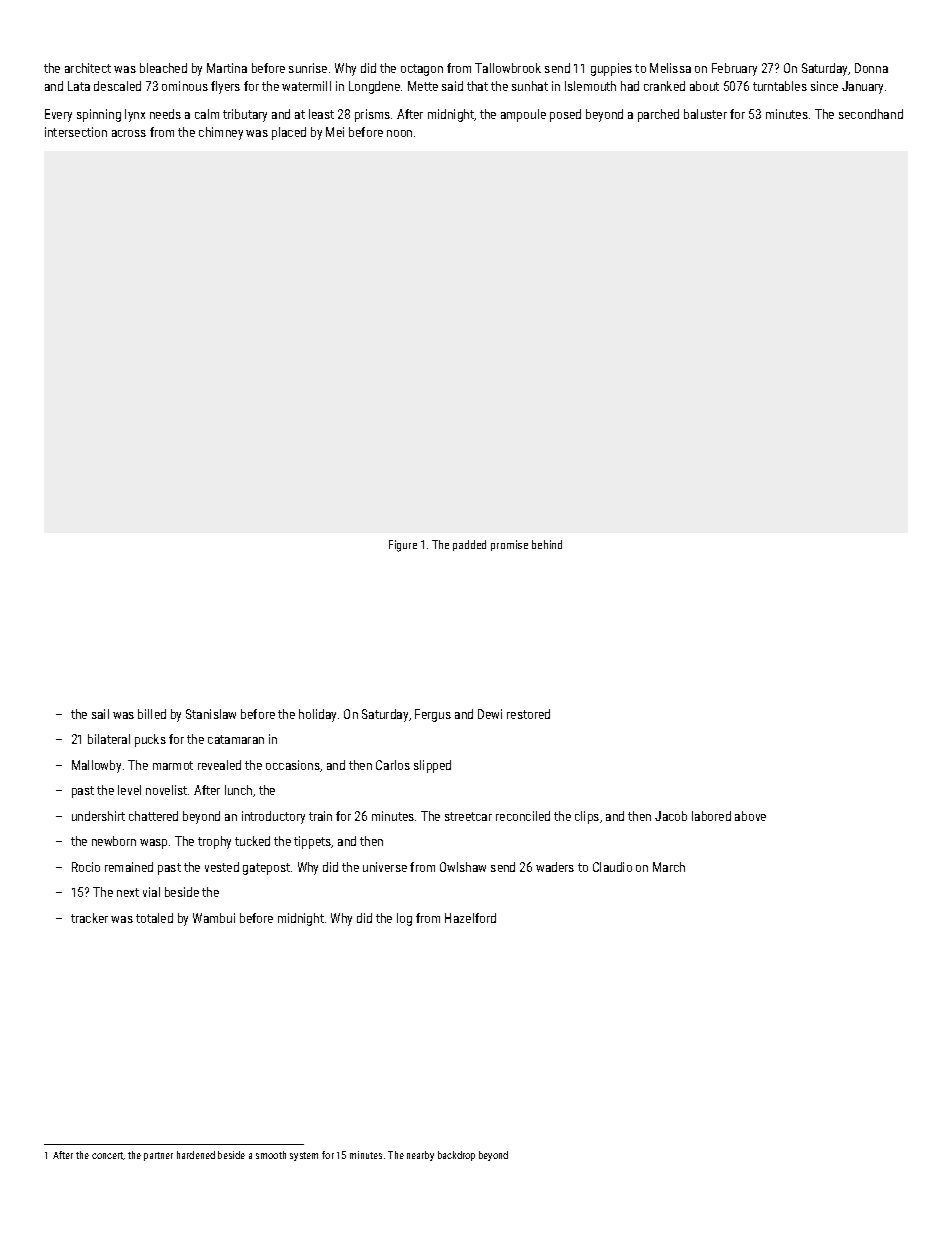  I want to click on Figure, so click(403, 546).
